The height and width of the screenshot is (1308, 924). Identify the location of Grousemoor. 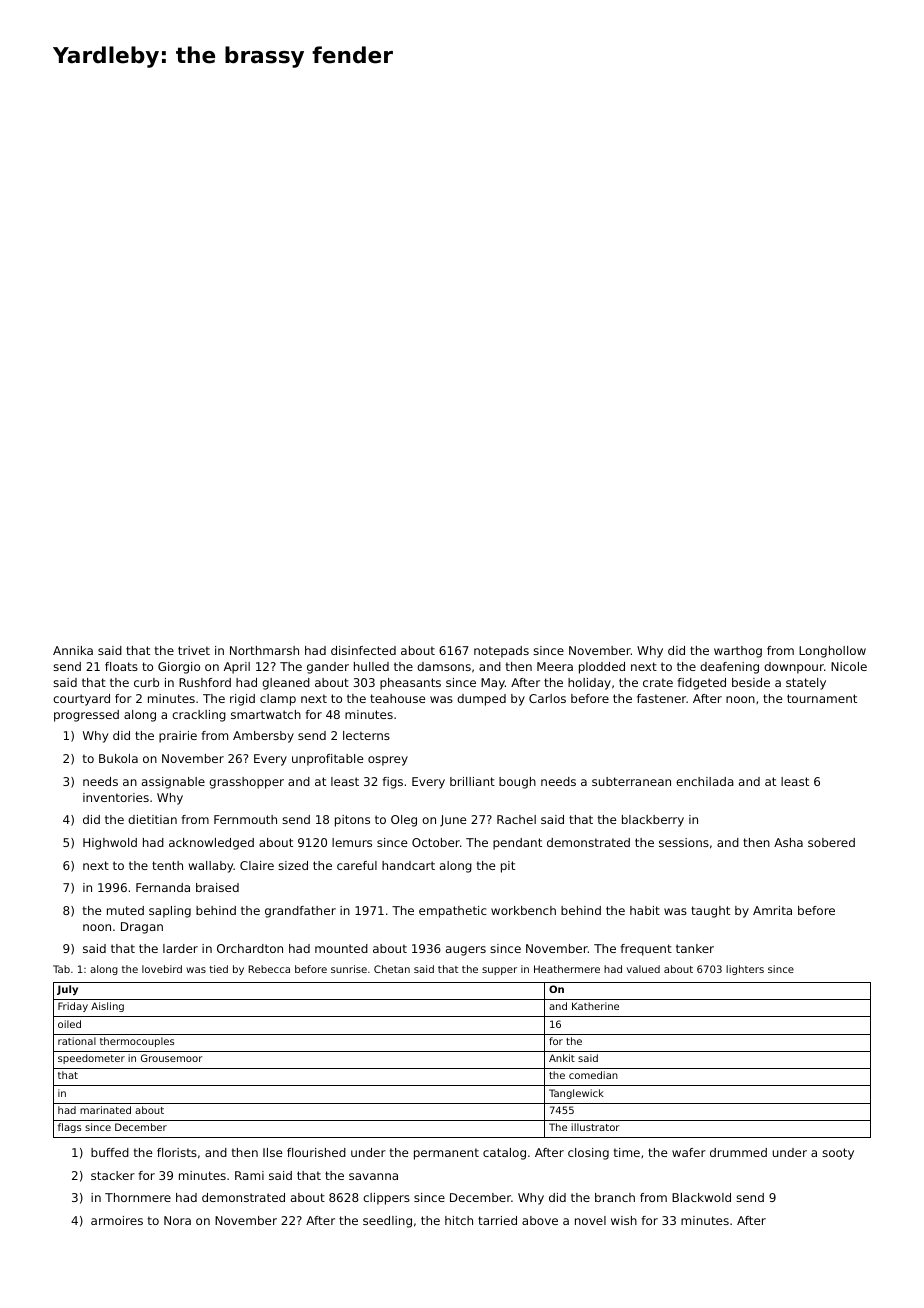
(172, 1058).
